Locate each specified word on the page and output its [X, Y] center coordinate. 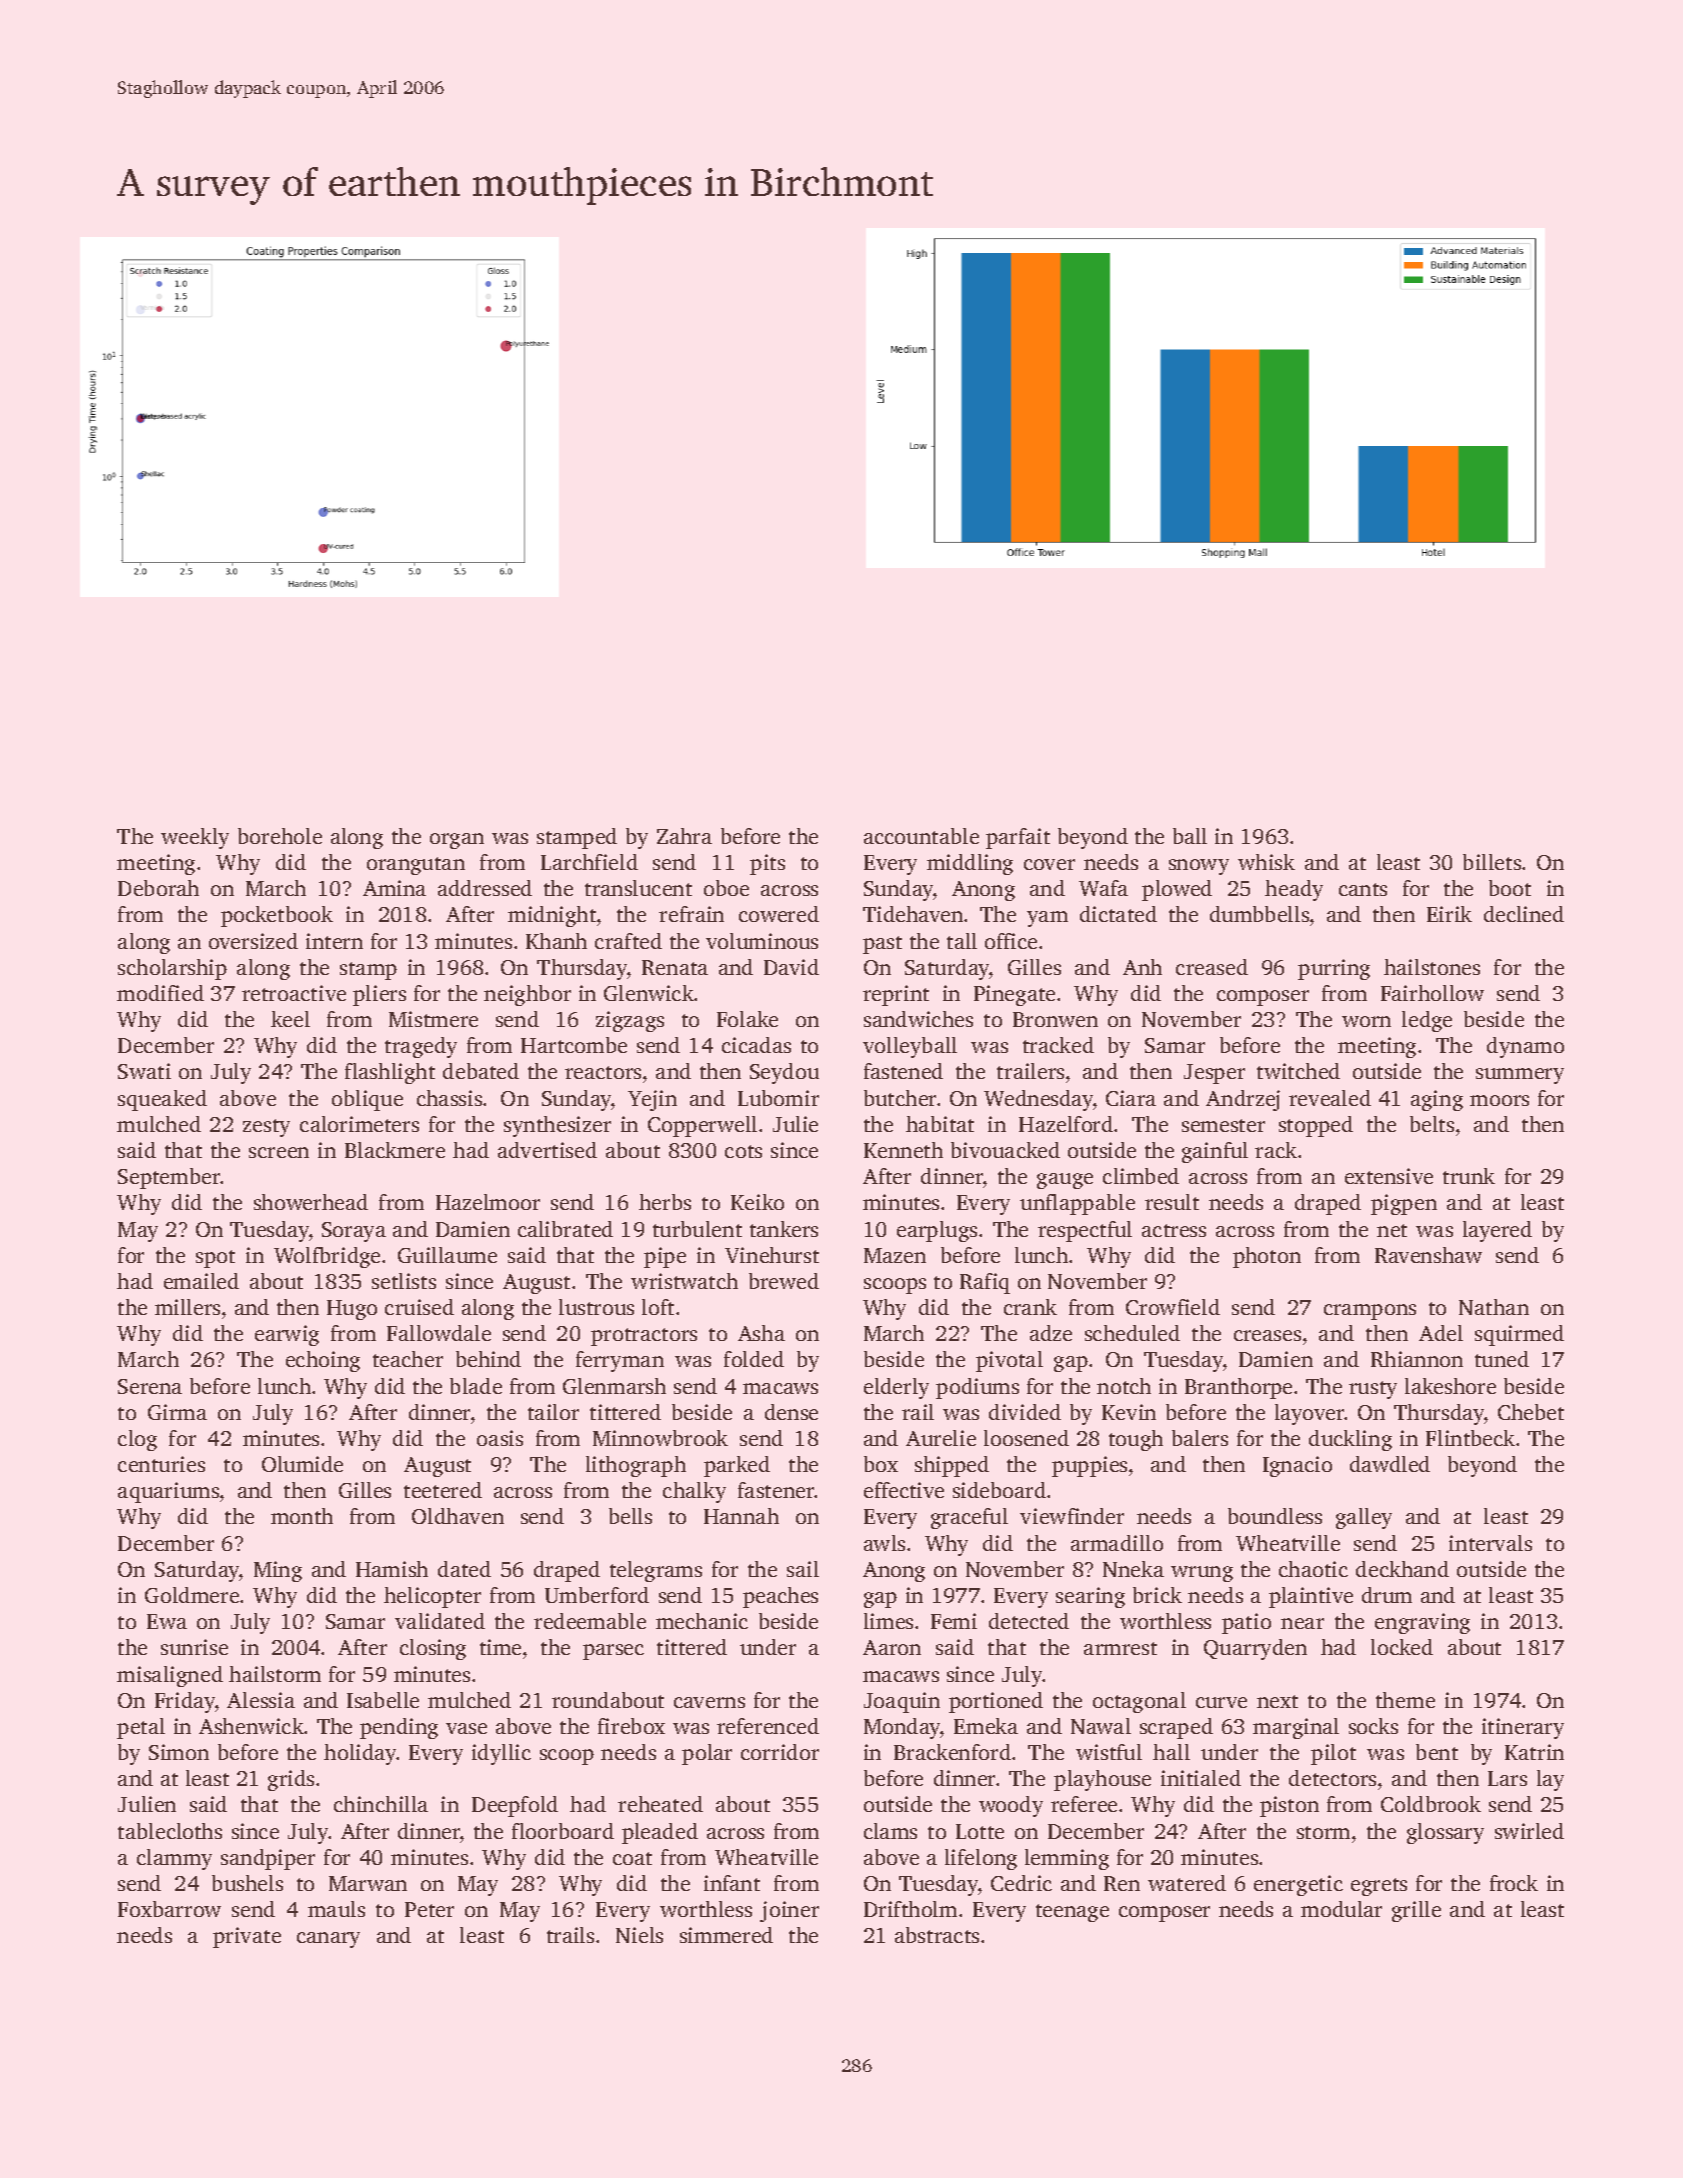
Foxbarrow [169, 1909]
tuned [1502, 1359]
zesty [266, 1128]
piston [1289, 1806]
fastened [903, 1071]
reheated [660, 1804]
